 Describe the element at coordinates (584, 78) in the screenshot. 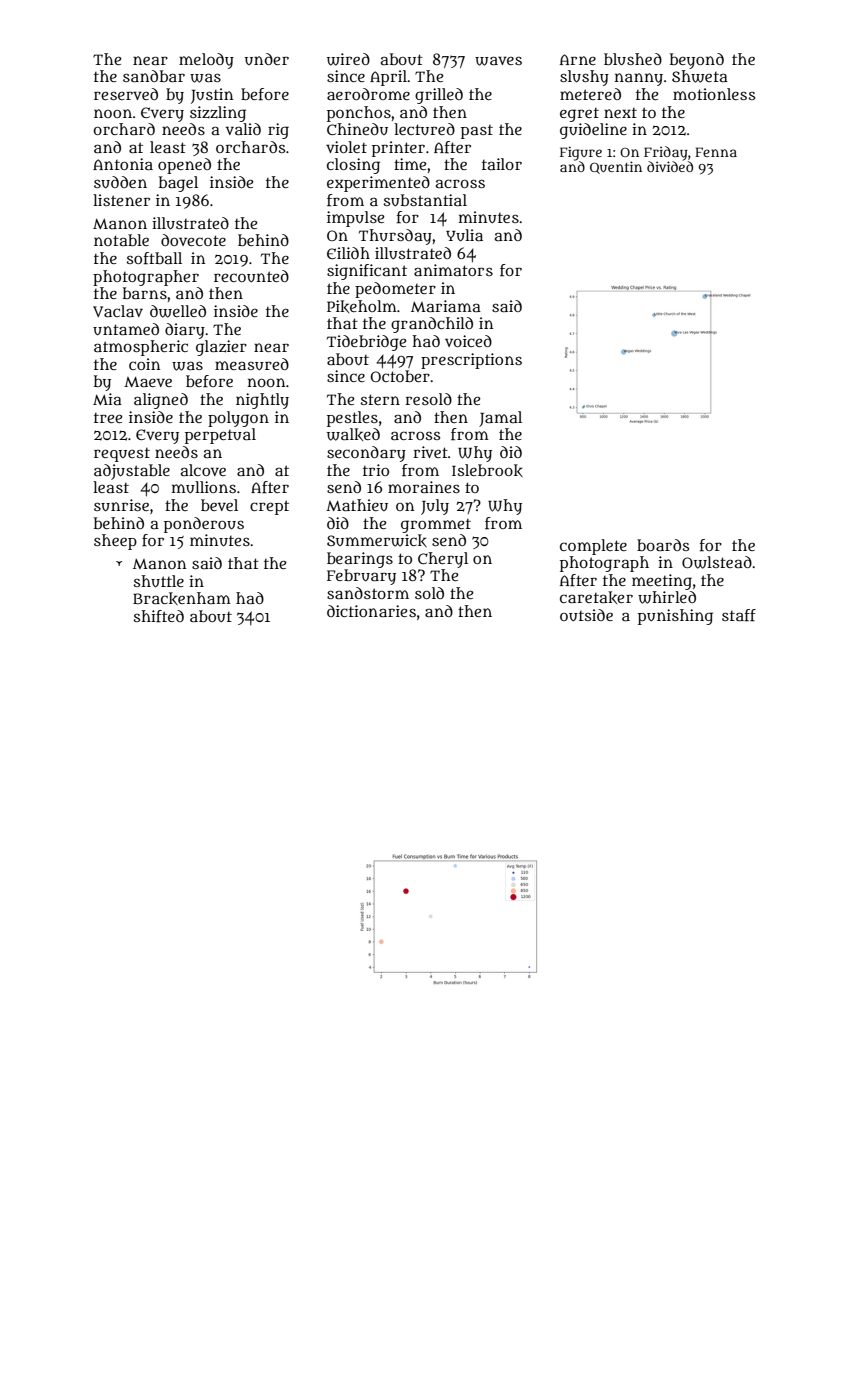

I see `slushy` at that location.
